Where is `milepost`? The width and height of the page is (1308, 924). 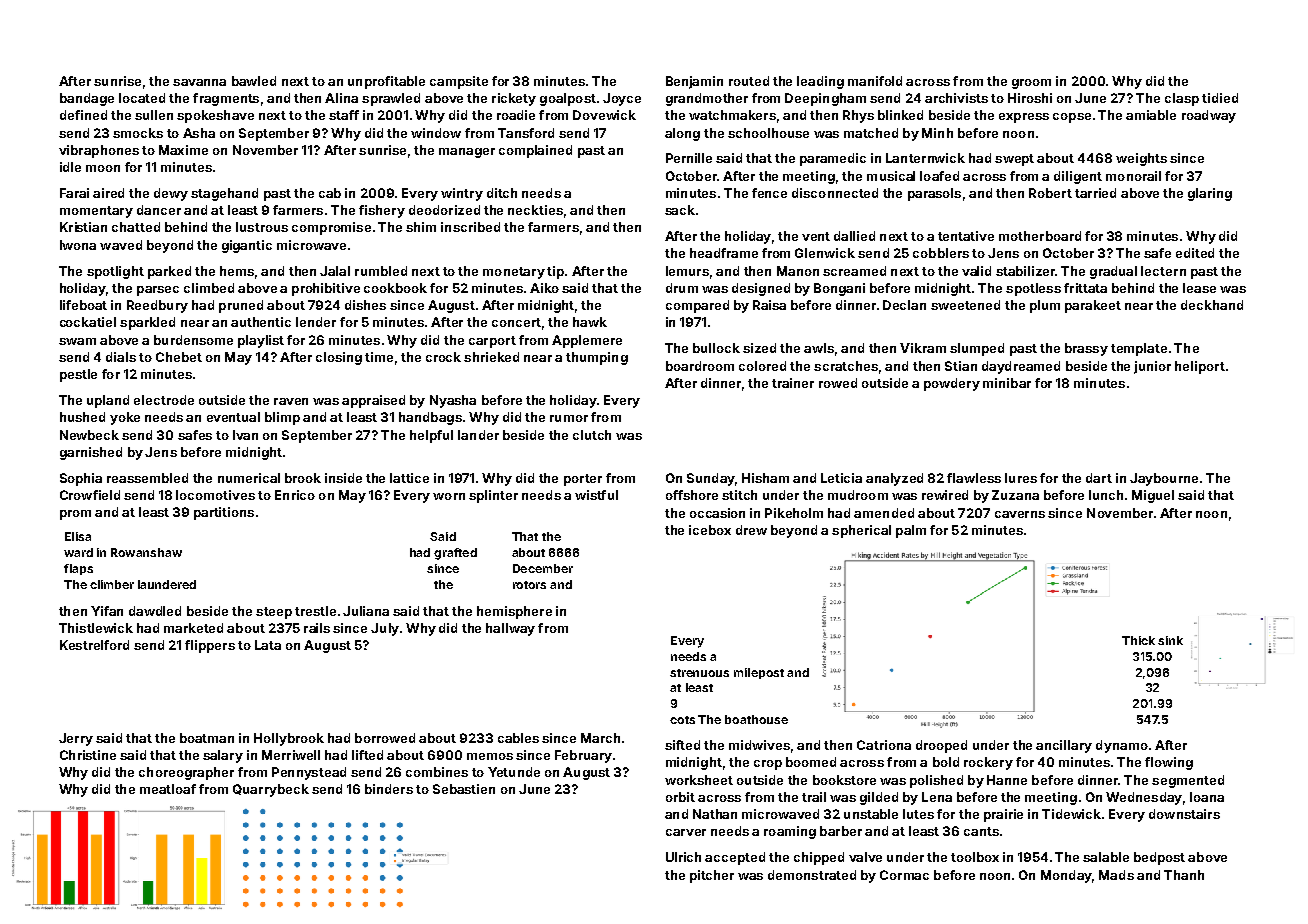 milepost is located at coordinates (759, 673).
